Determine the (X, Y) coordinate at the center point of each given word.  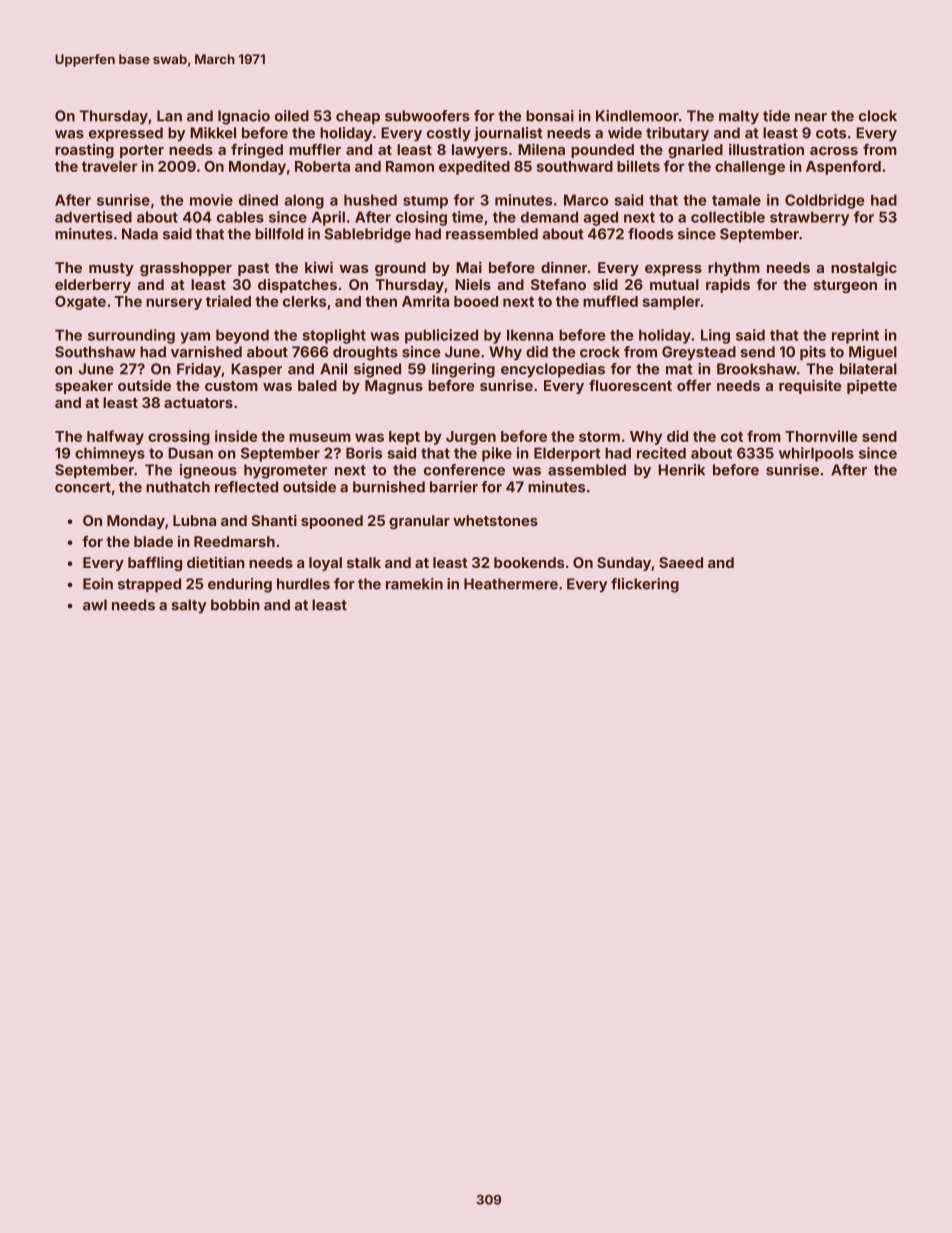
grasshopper (186, 269)
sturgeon (845, 286)
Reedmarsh (234, 541)
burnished (389, 487)
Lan (169, 116)
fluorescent (630, 385)
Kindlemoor (637, 116)
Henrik (681, 470)
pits (813, 353)
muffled (610, 301)
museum (320, 437)
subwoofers (427, 116)
